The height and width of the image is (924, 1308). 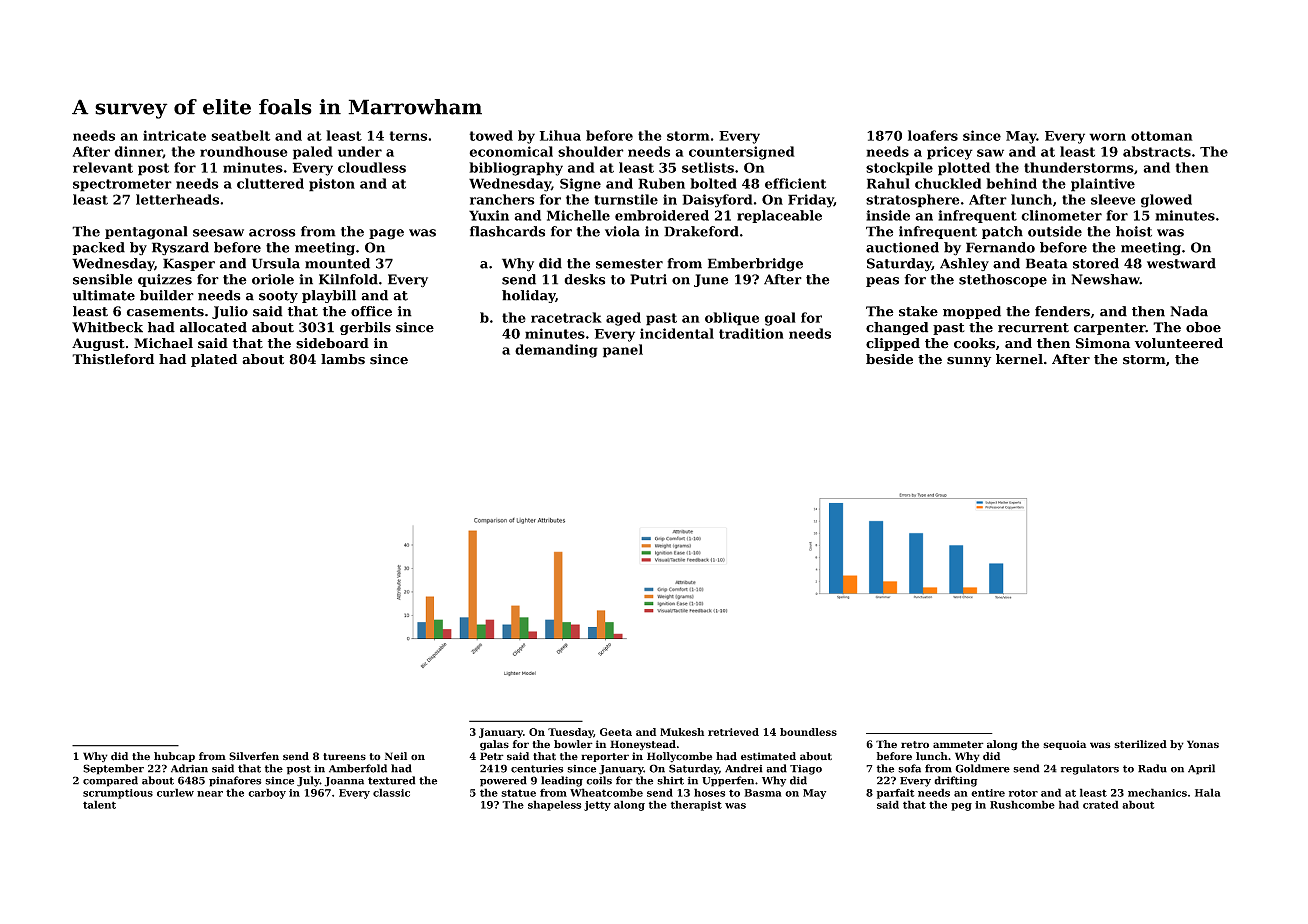 What do you see at coordinates (1157, 151) in the image?
I see `abstracts` at bounding box center [1157, 151].
